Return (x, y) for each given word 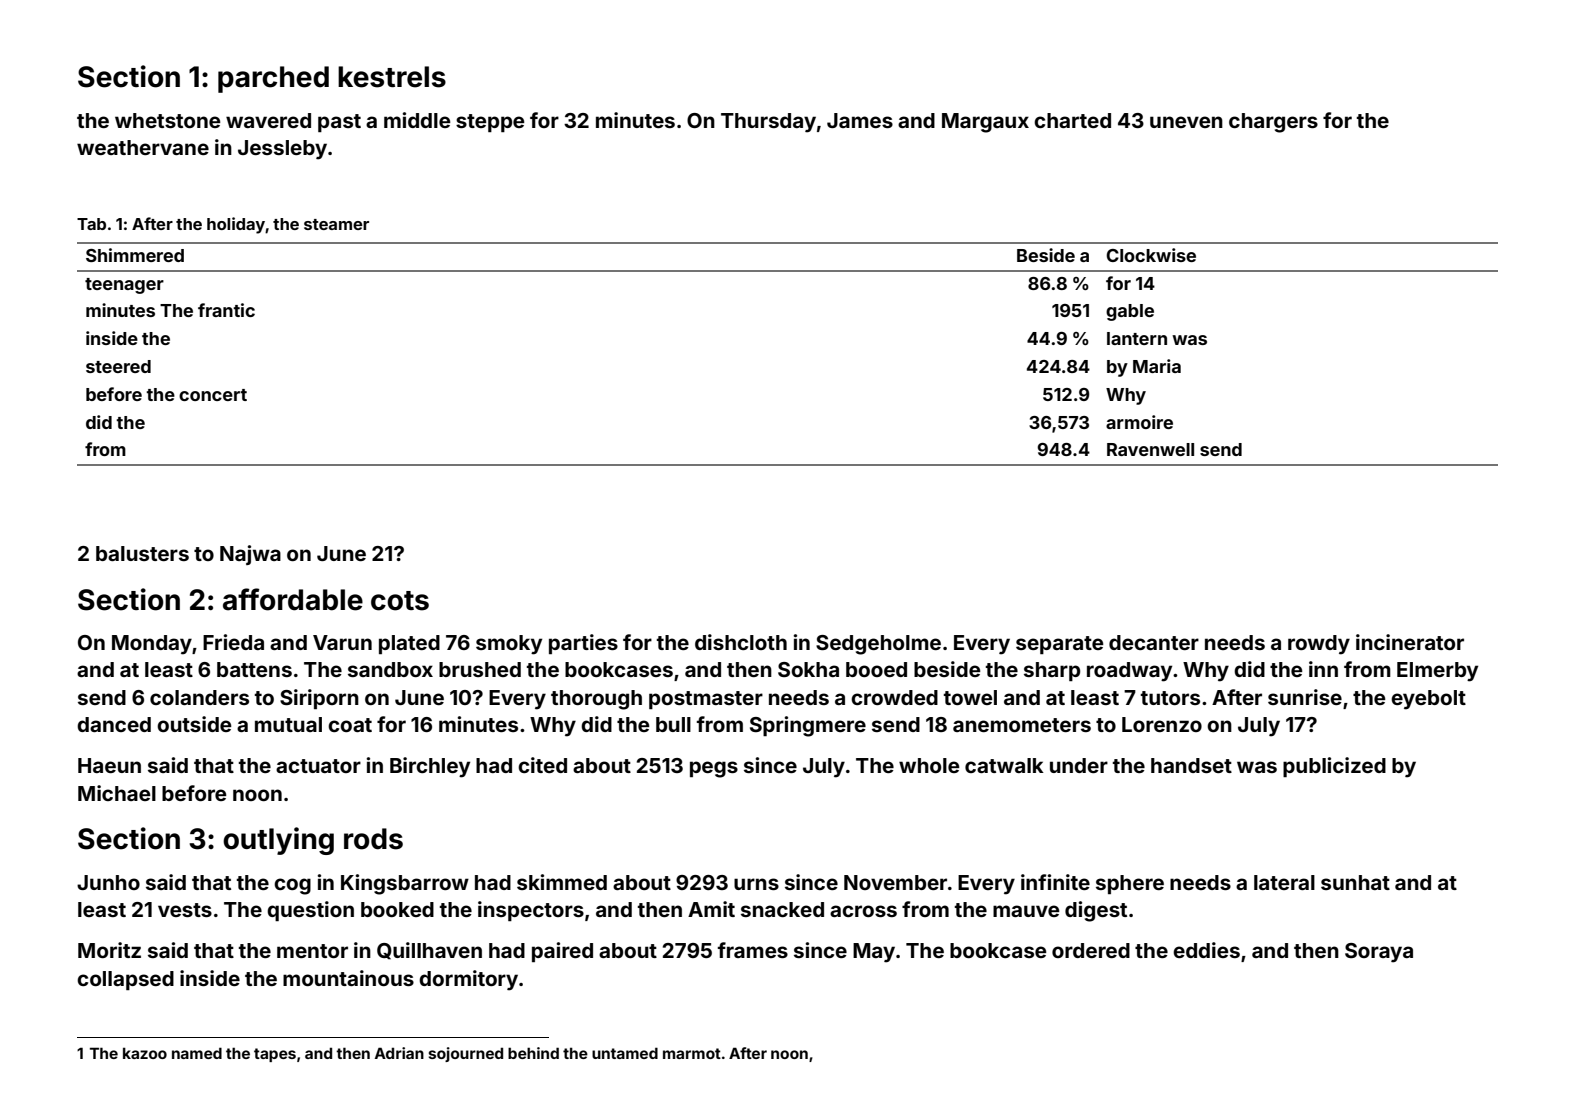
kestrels (392, 77)
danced (114, 724)
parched (273, 79)
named (197, 1053)
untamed (625, 1053)
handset (1191, 765)
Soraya (1379, 953)
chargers (1273, 123)
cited (542, 765)
